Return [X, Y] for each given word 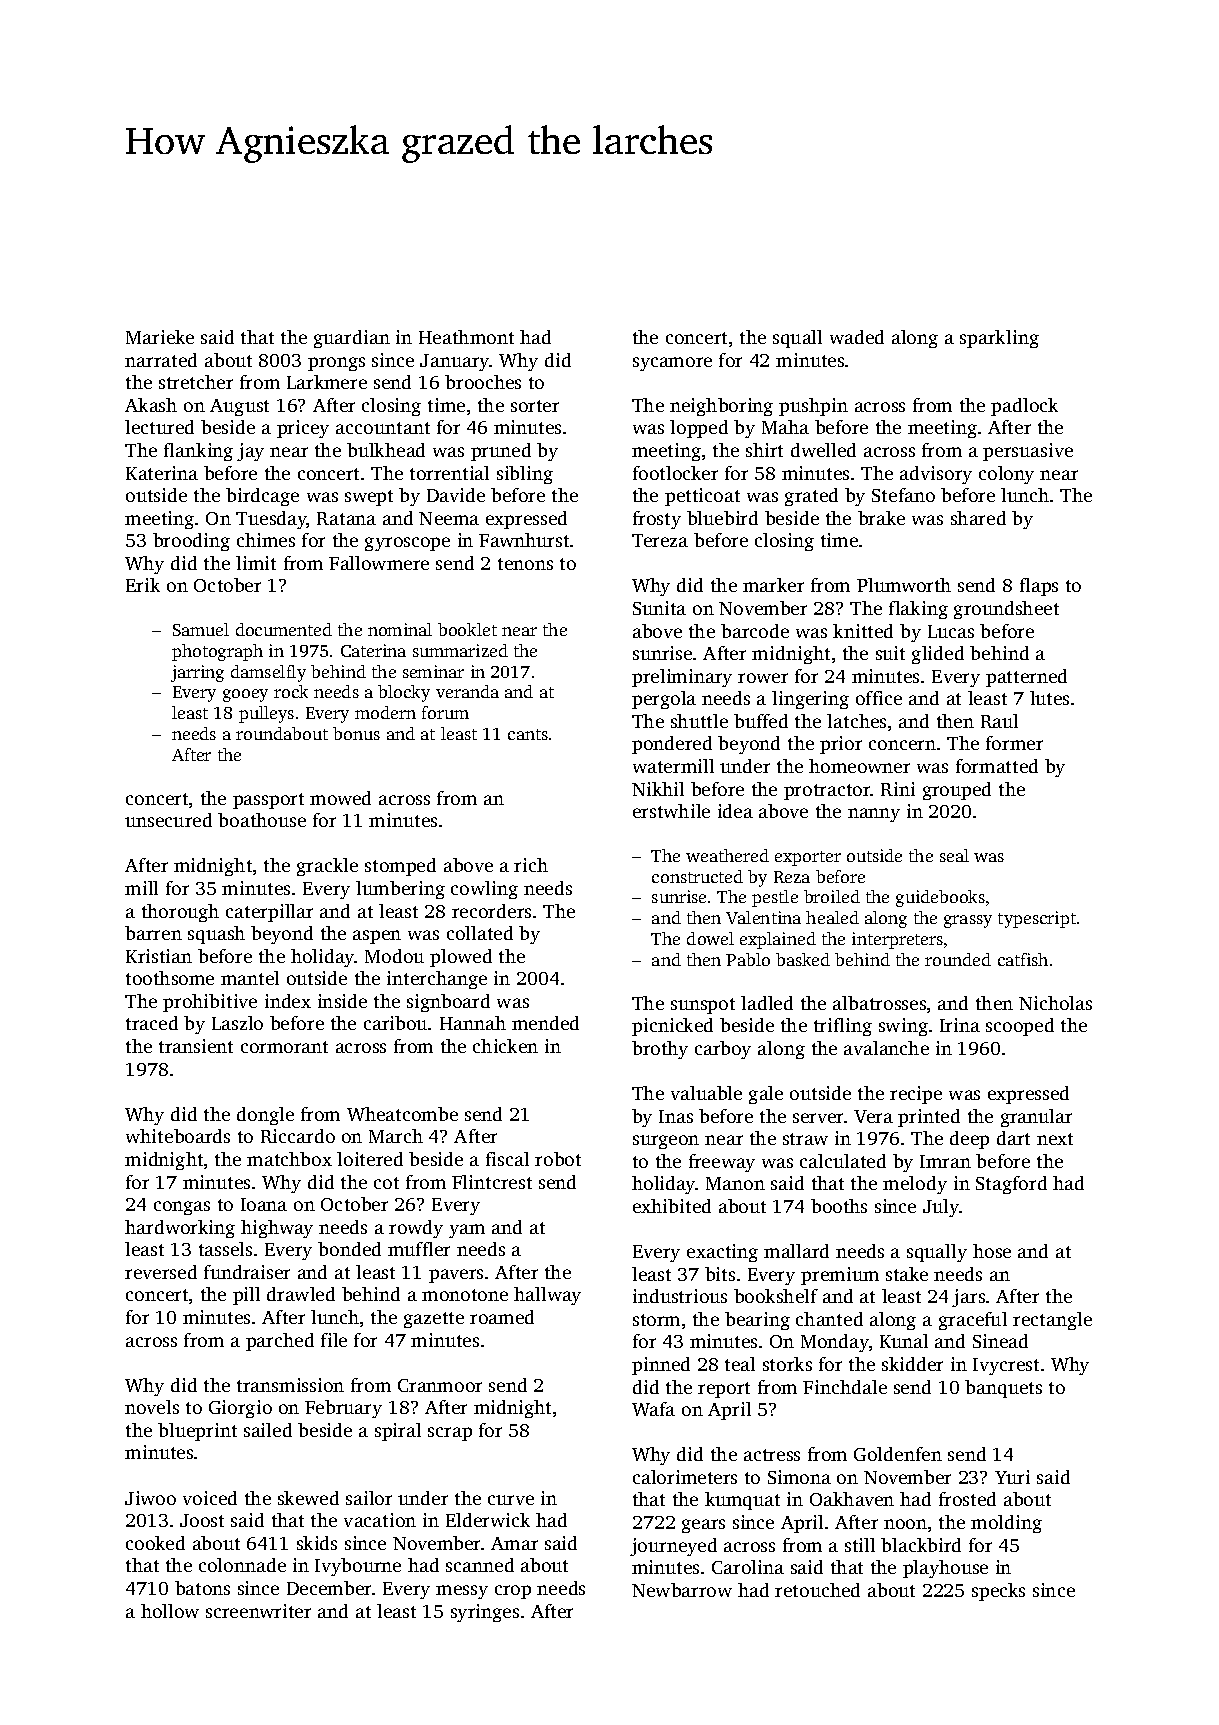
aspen [377, 937]
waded [857, 337]
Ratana [346, 518]
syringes [485, 1613]
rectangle [1052, 1321]
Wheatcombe [402, 1114]
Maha [785, 427]
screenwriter [258, 1611]
